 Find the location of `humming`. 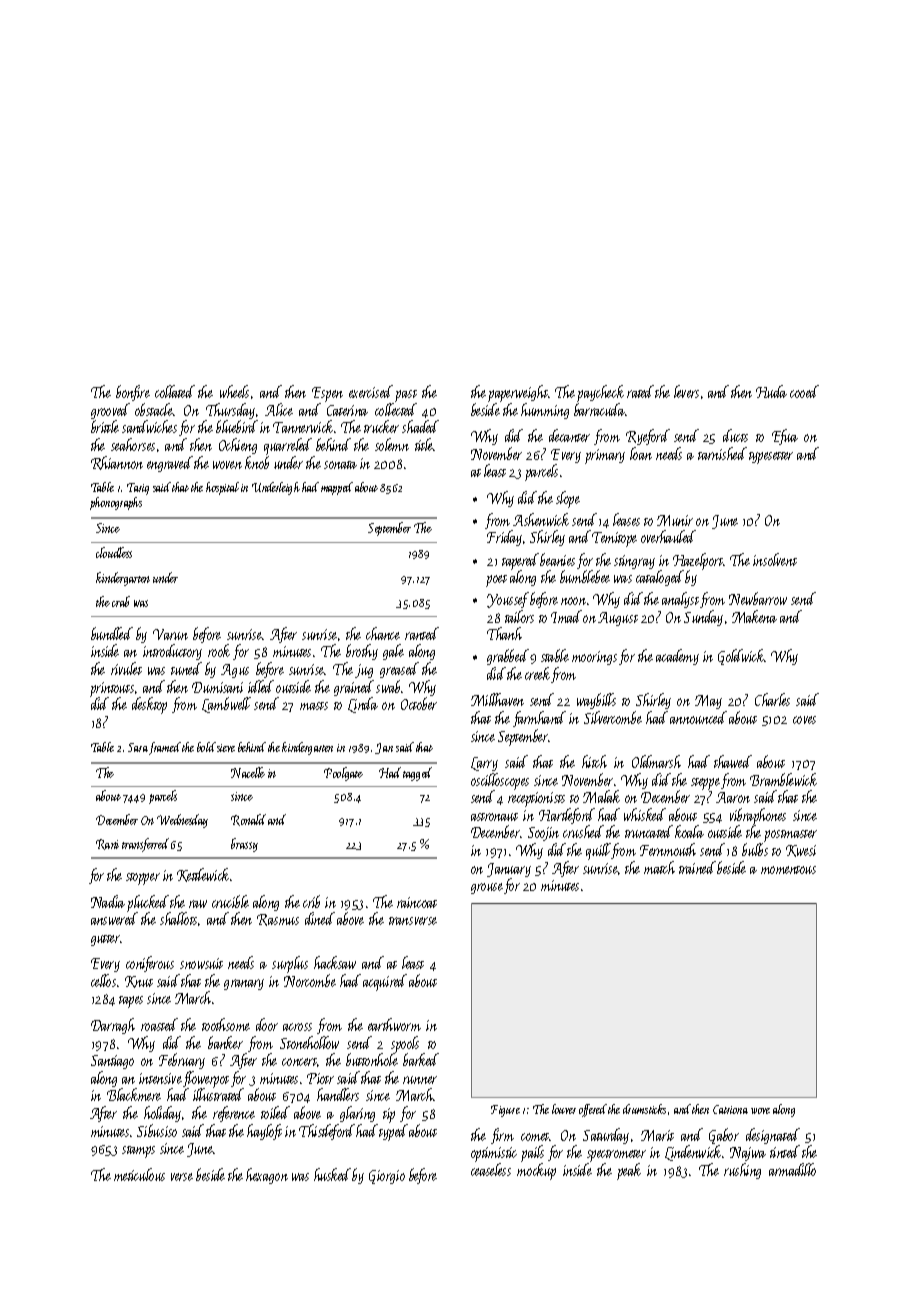

humming is located at coordinates (545, 411).
